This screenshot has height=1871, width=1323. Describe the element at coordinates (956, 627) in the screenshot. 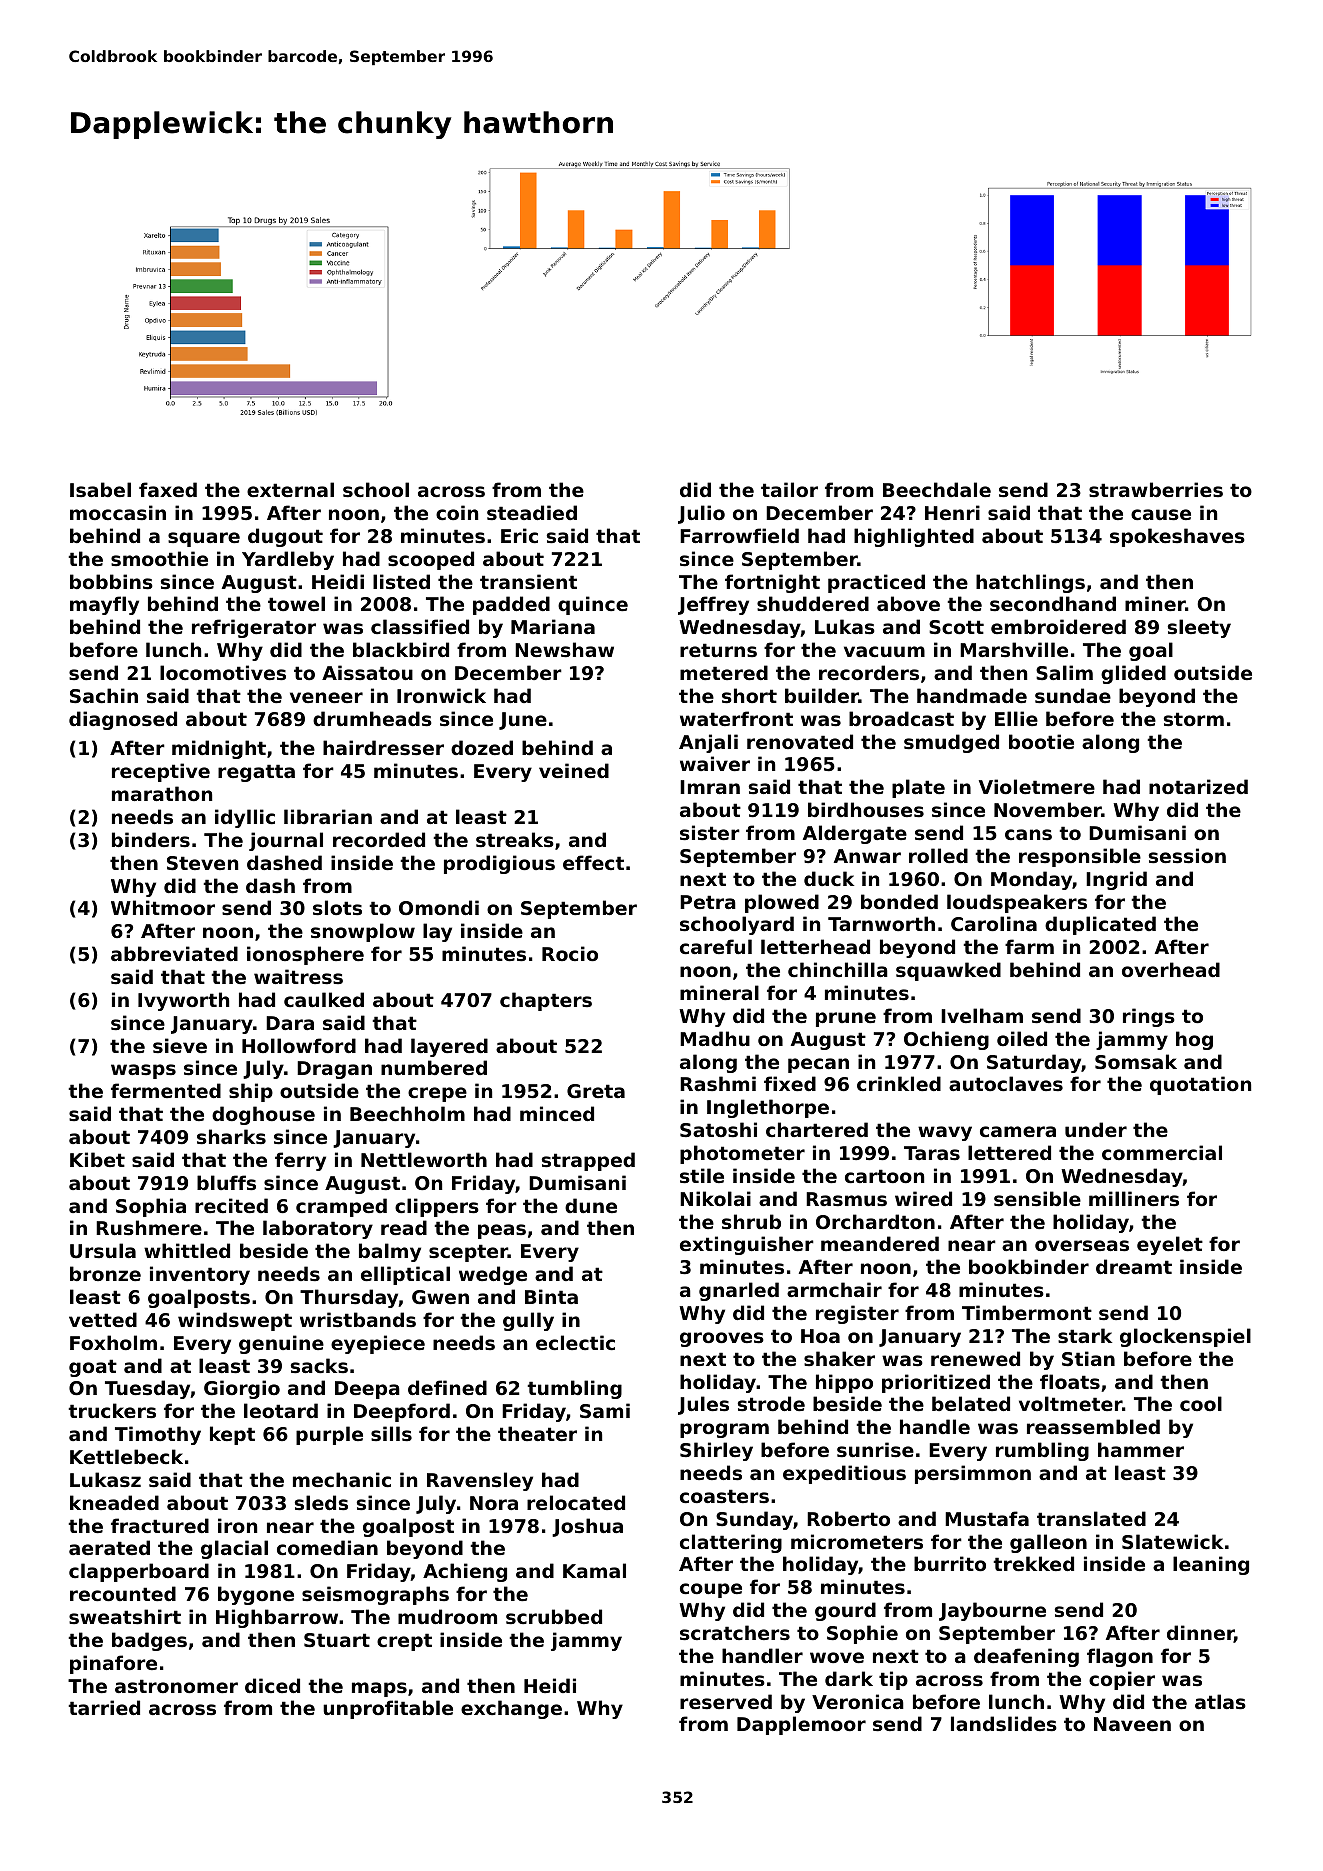

I see `Scott` at that location.
